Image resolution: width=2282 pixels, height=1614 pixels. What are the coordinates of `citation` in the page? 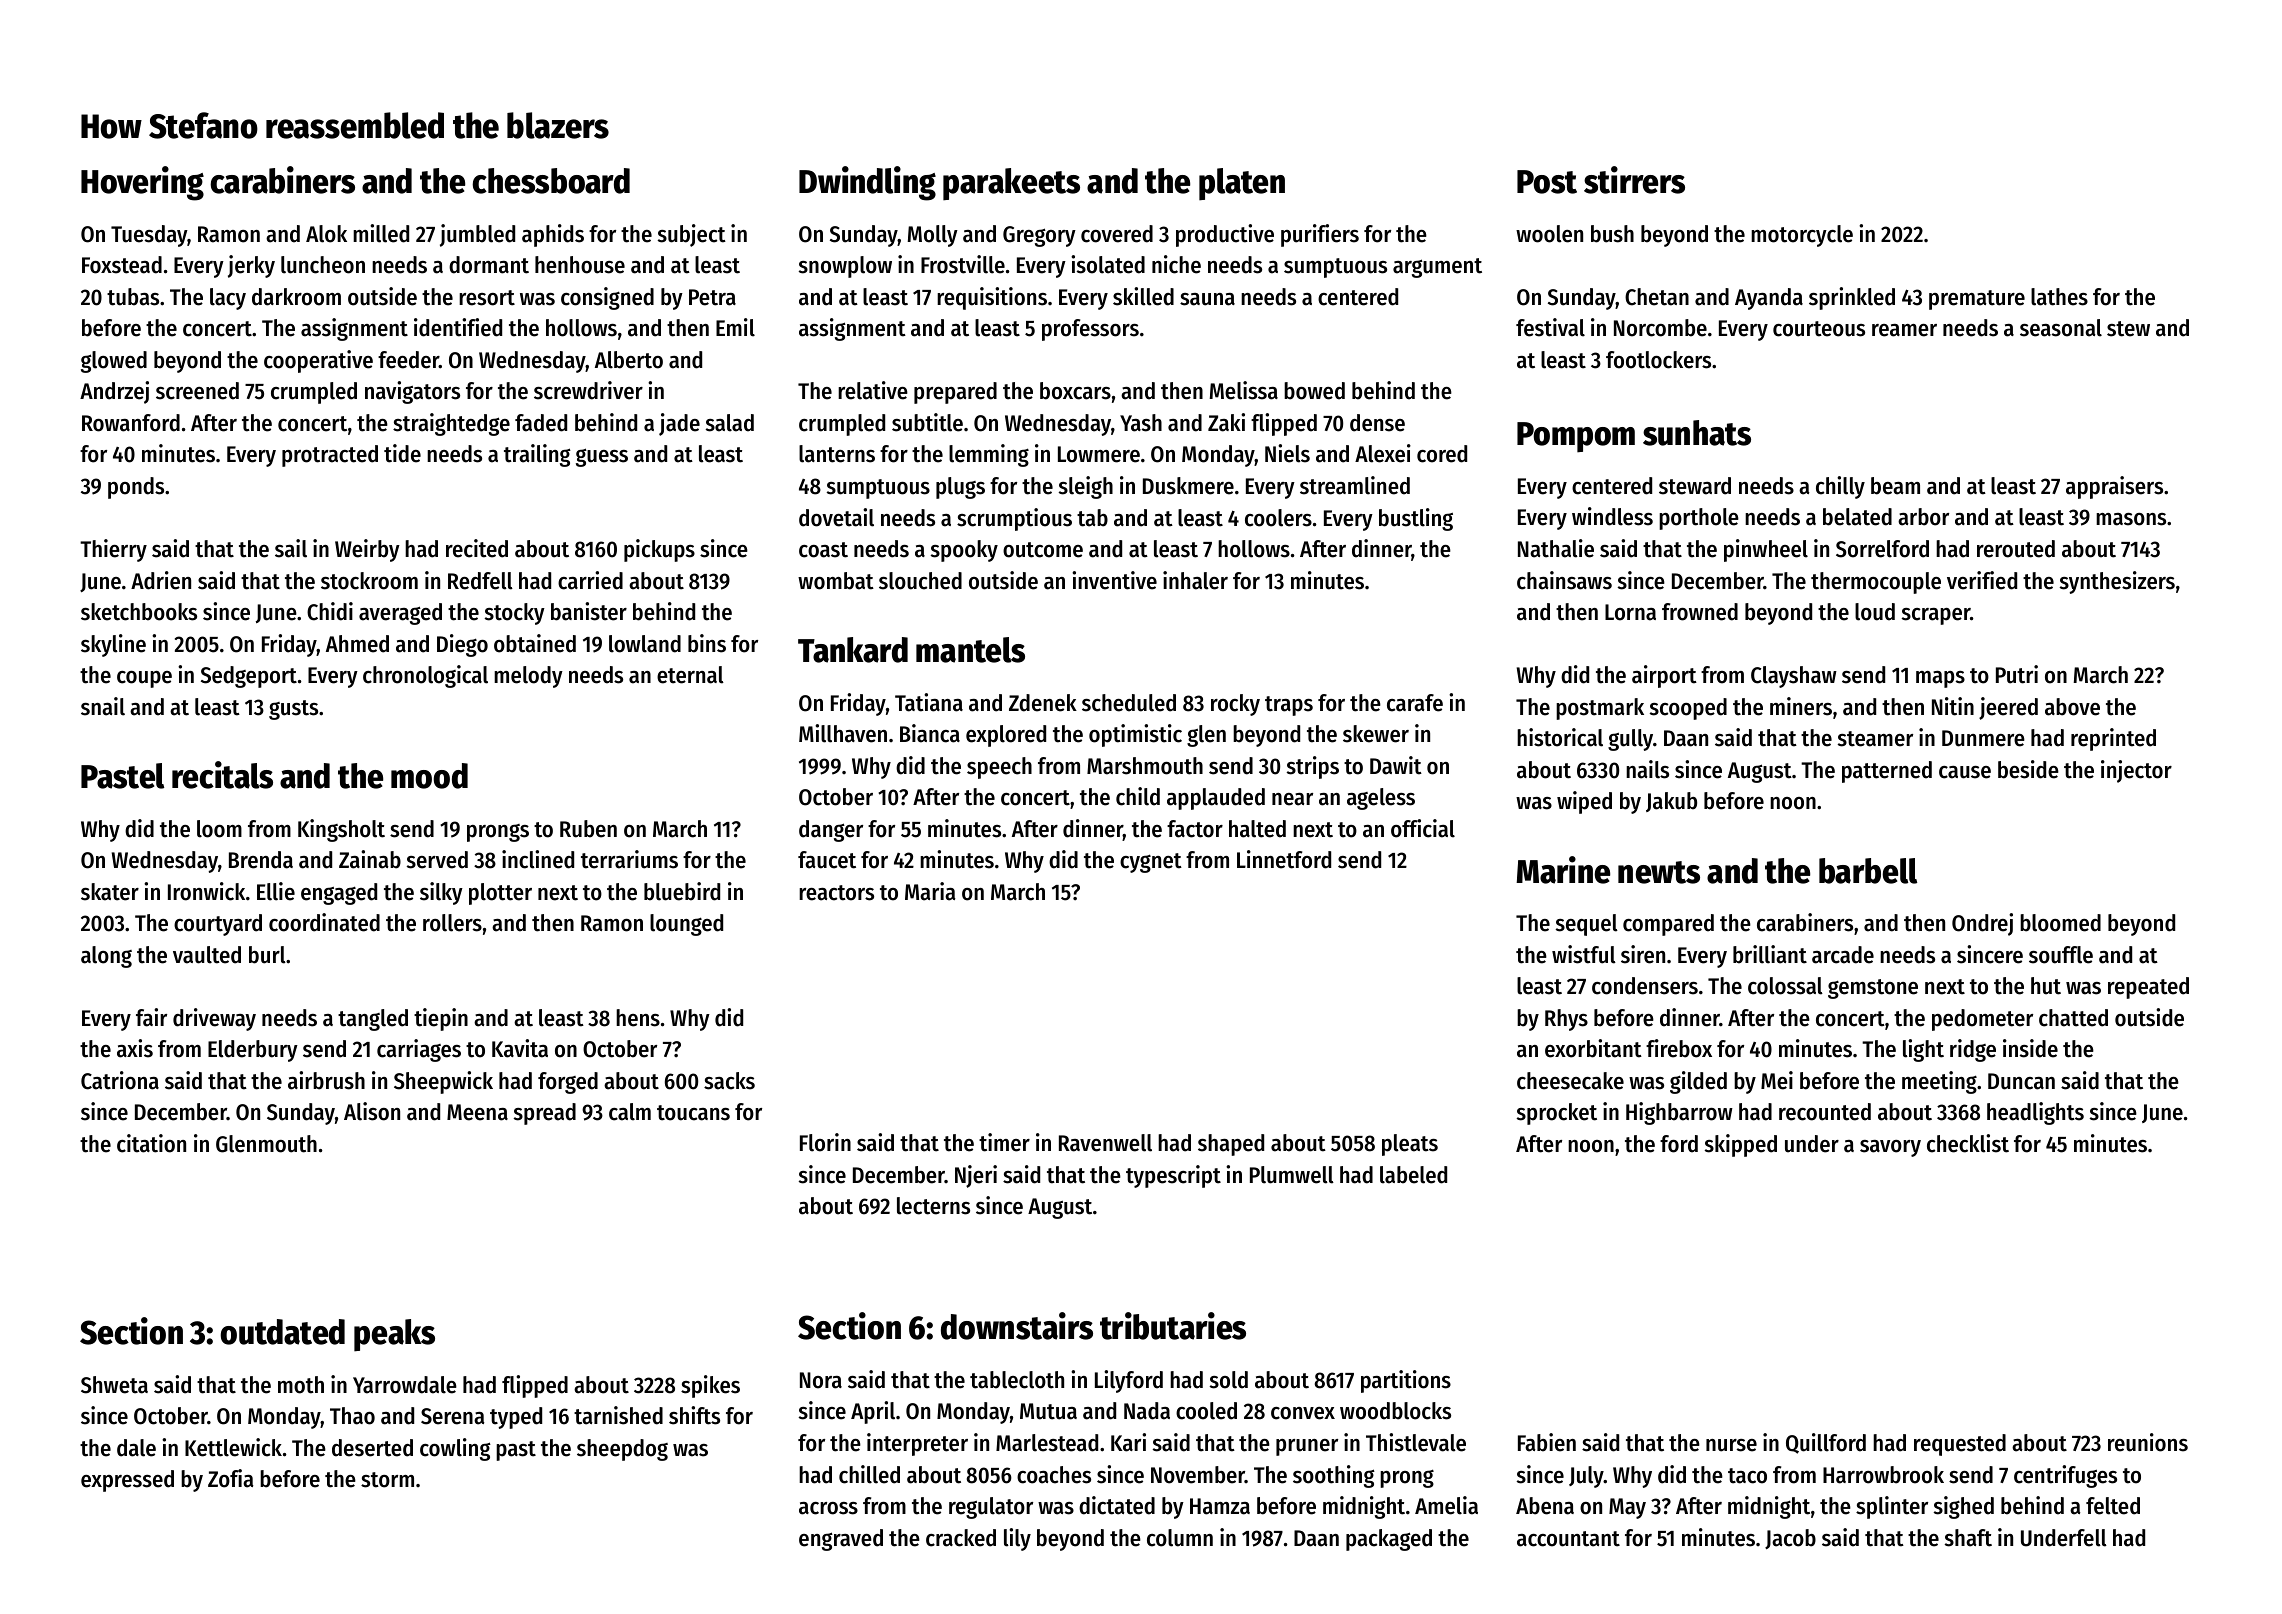 It's located at (151, 1143).
